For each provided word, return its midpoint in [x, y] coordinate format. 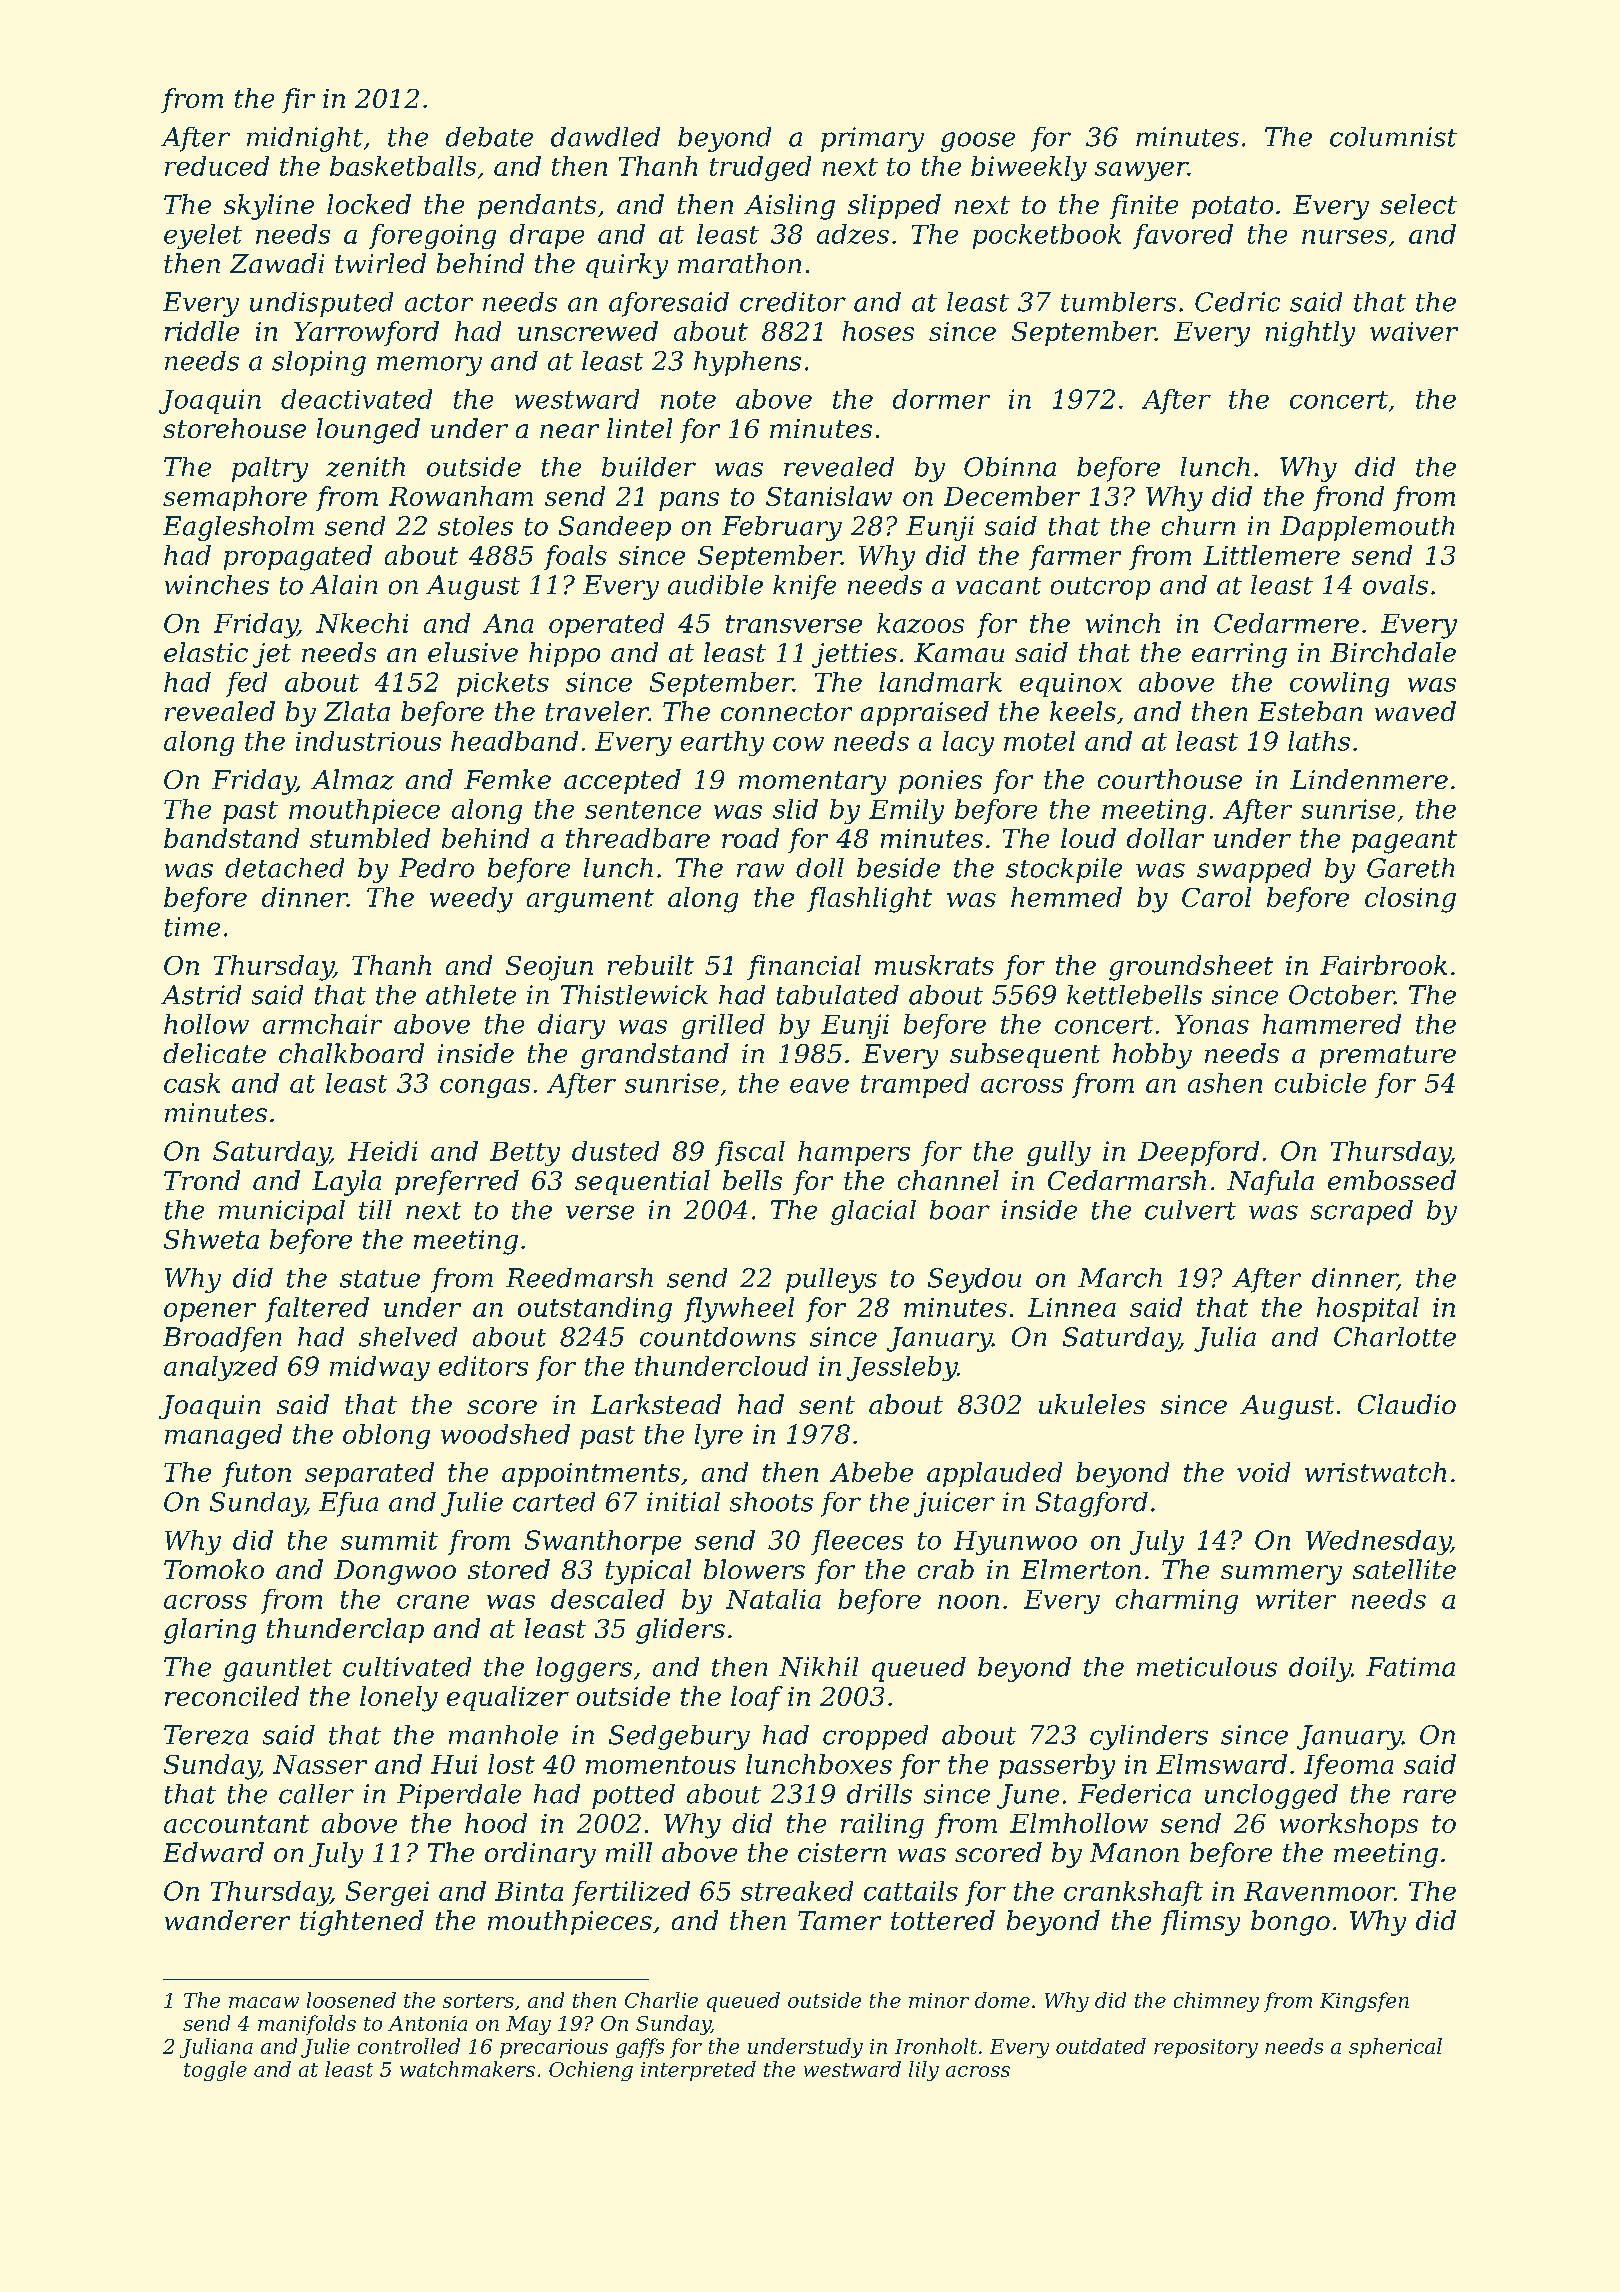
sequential [642, 1182]
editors [483, 1366]
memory [429, 366]
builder [649, 467]
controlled [409, 2046]
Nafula [1270, 1182]
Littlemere [1271, 555]
